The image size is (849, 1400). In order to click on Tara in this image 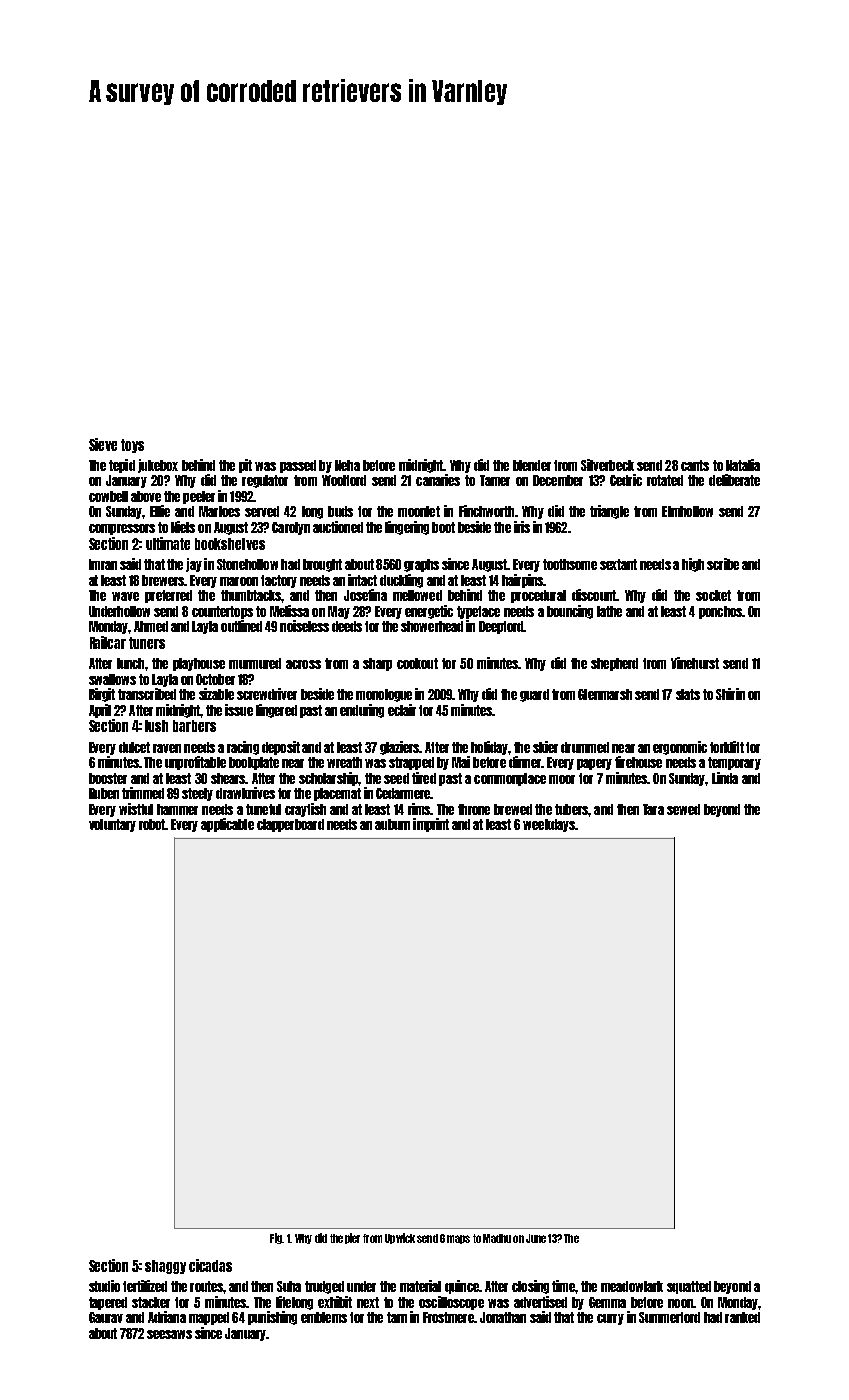, I will do `click(653, 809)`.
